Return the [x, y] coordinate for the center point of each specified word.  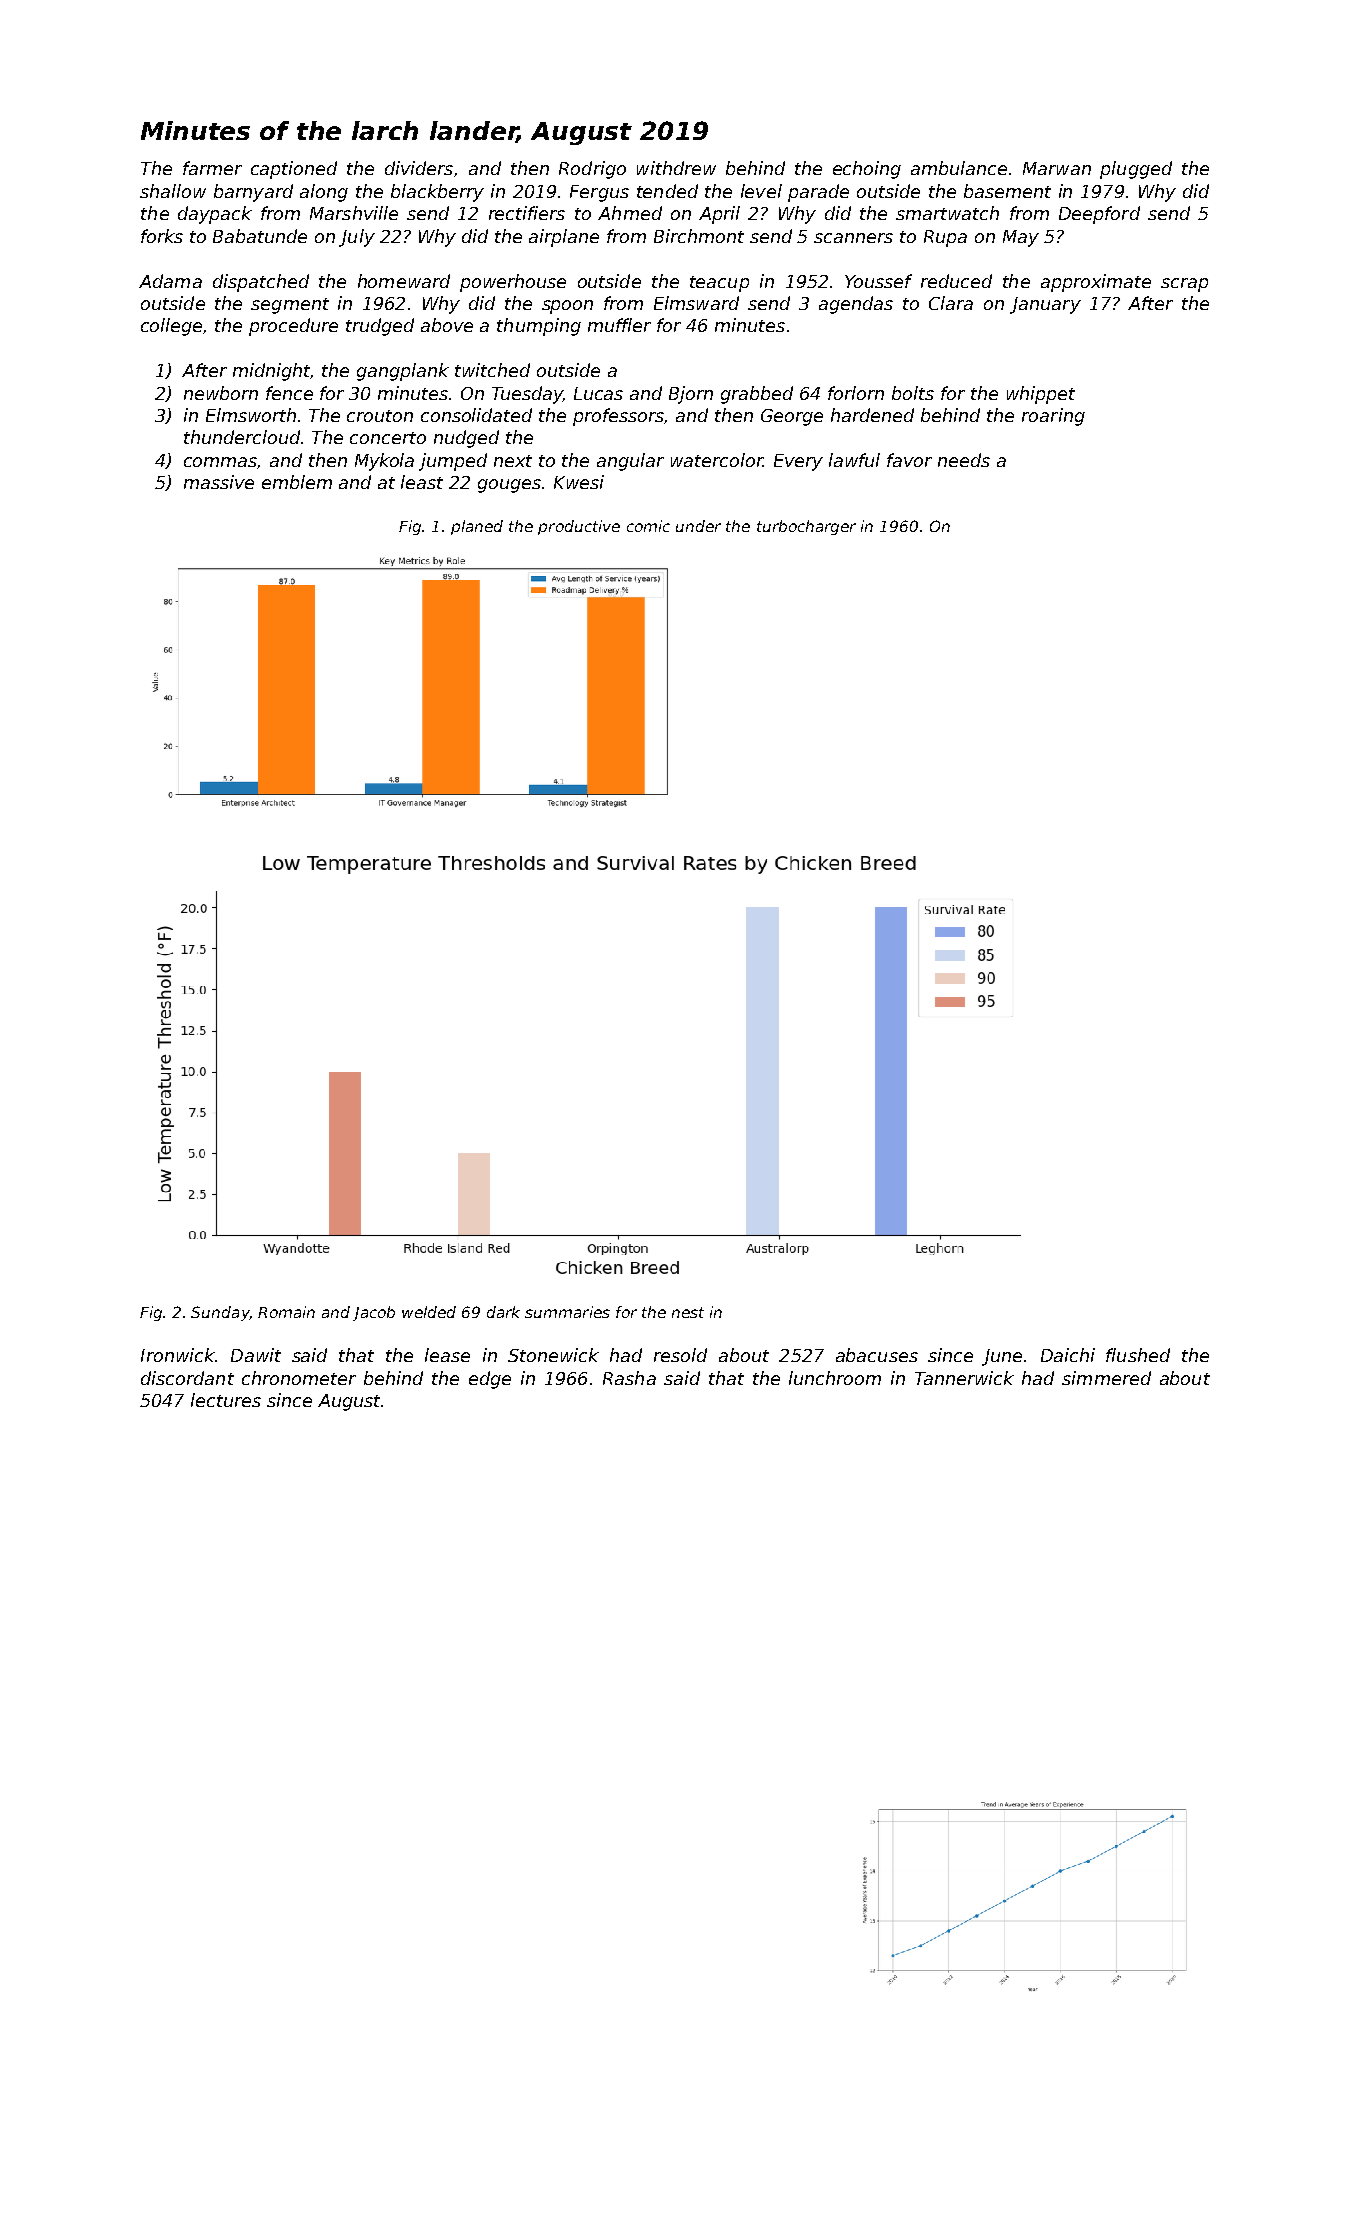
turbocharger [806, 527]
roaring [1053, 417]
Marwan [1057, 168]
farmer [212, 168]
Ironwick [178, 1355]
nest [688, 1312]
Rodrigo [592, 170]
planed [477, 527]
